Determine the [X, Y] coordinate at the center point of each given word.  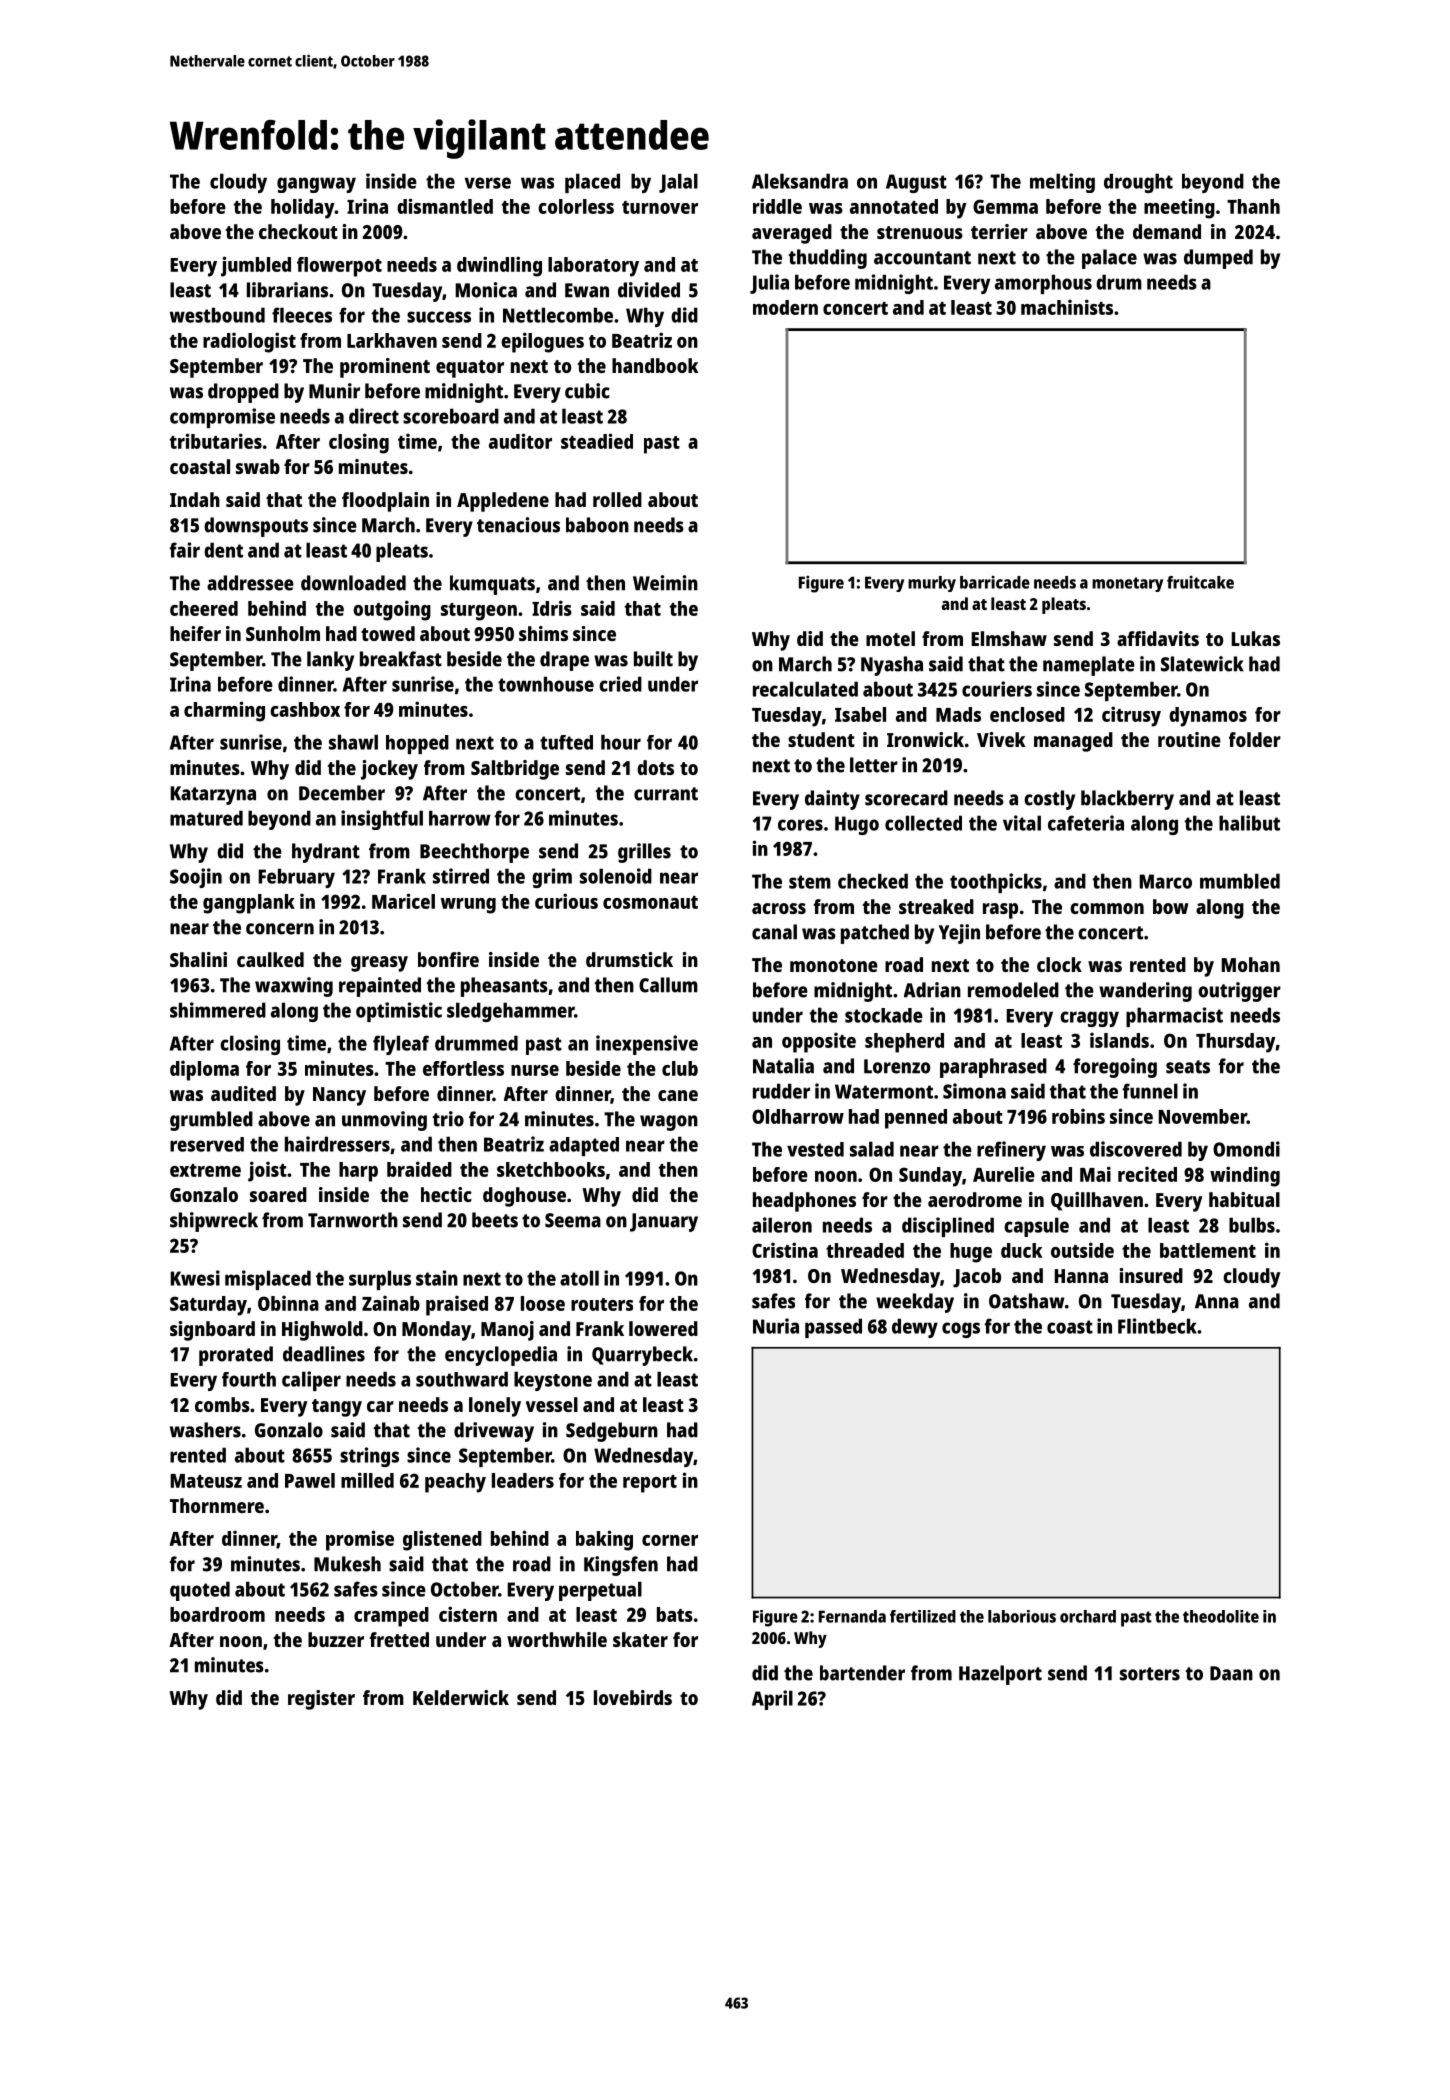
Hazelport [1000, 1675]
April [772, 1700]
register [321, 1700]
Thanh [1253, 206]
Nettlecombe [558, 315]
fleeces [302, 315]
